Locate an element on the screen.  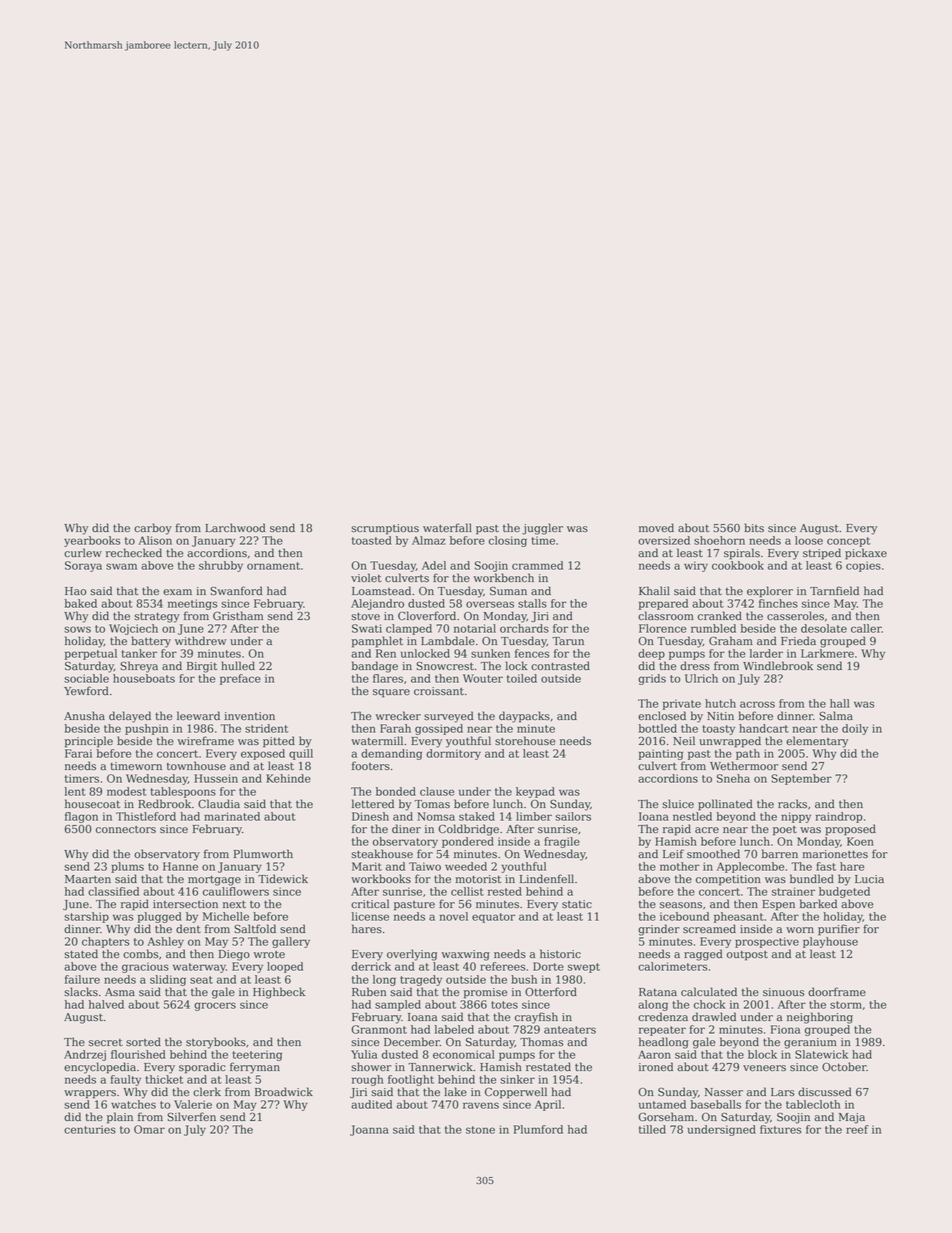
Khalil is located at coordinates (654, 591).
